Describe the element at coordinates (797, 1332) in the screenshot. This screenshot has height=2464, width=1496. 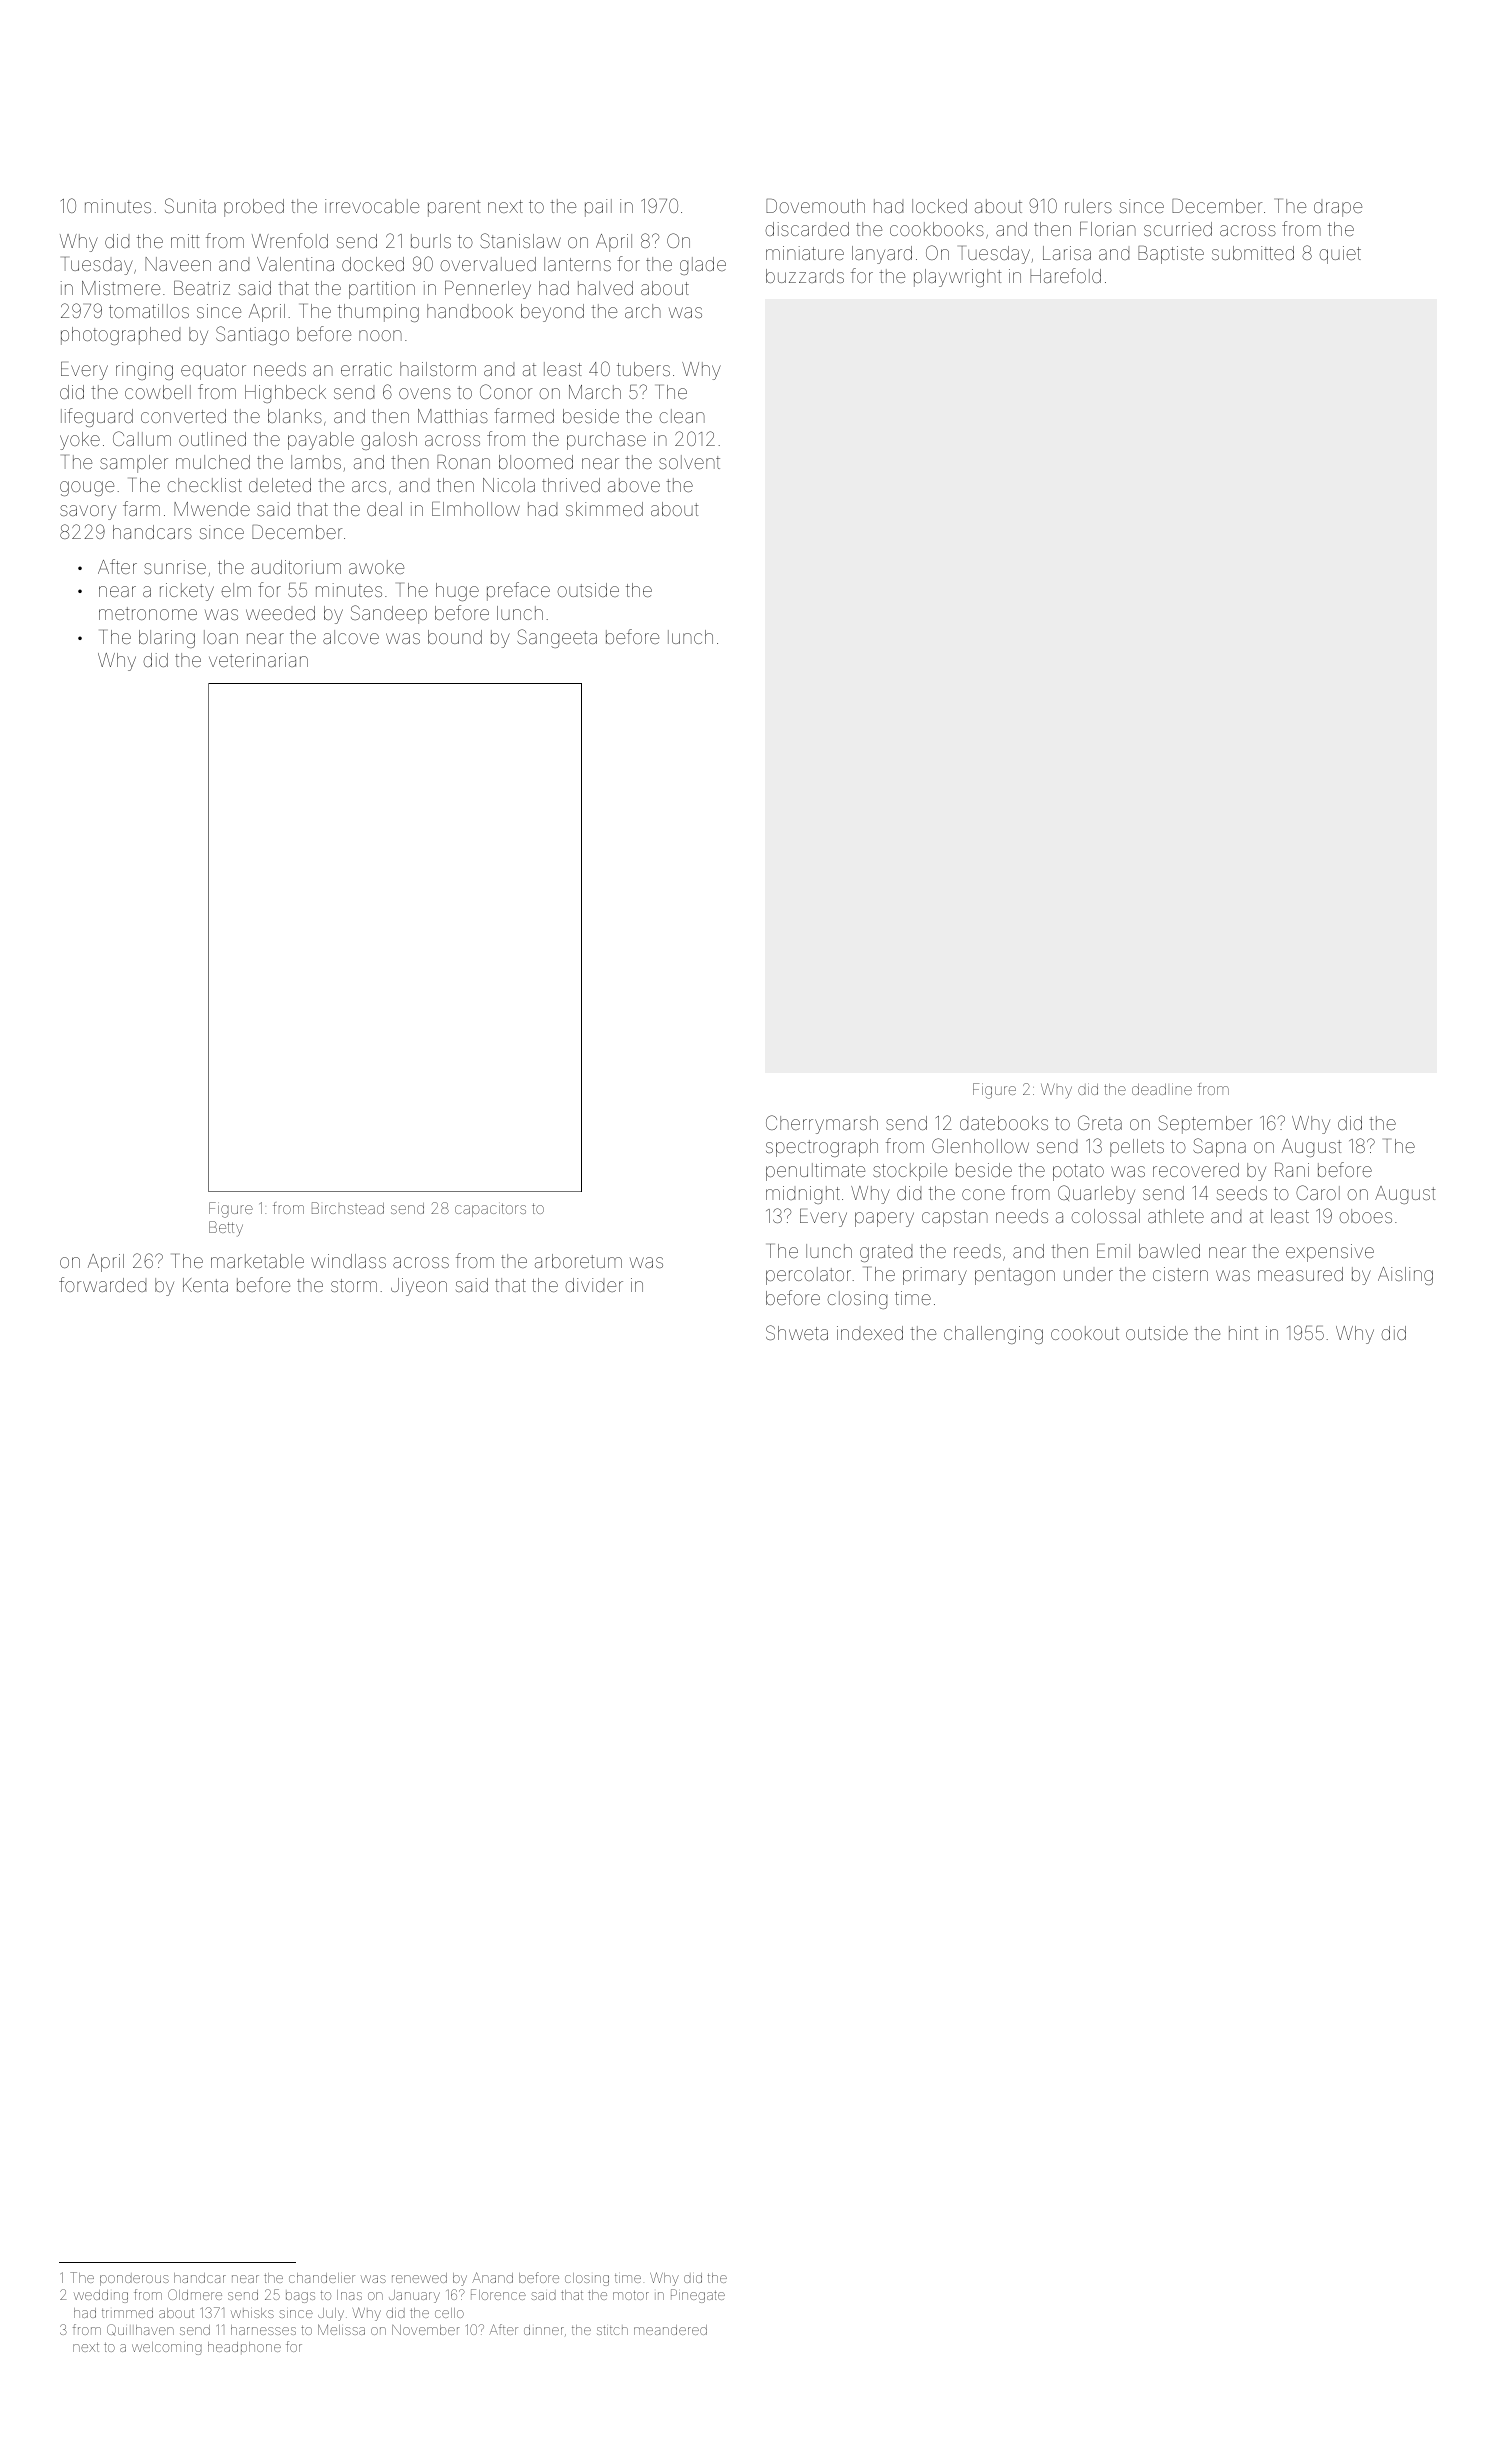
I see `Shweta` at that location.
